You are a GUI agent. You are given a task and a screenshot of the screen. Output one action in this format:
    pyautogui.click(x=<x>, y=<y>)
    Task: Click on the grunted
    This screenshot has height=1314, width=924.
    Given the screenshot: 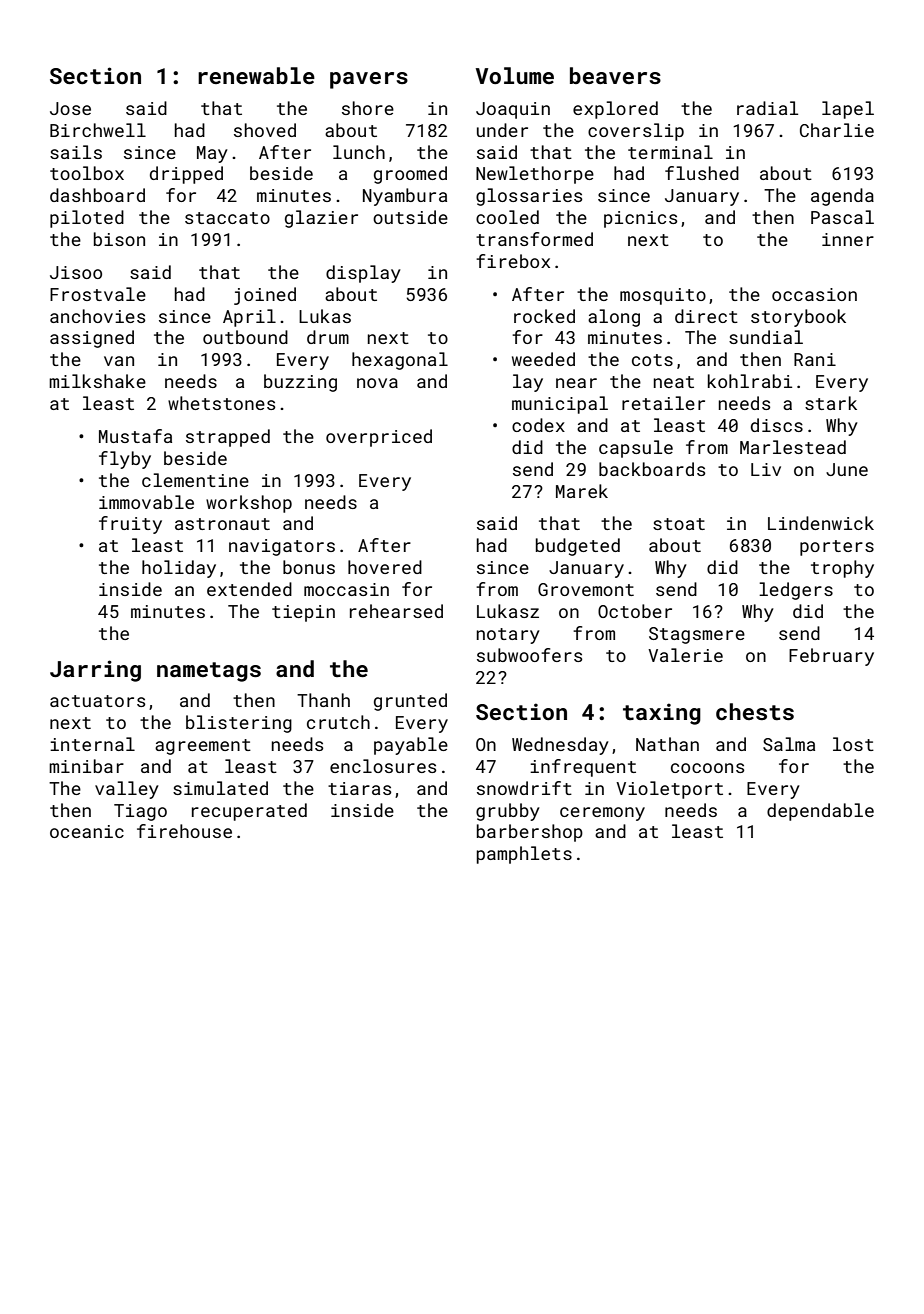 What is the action you would take?
    pyautogui.click(x=410, y=702)
